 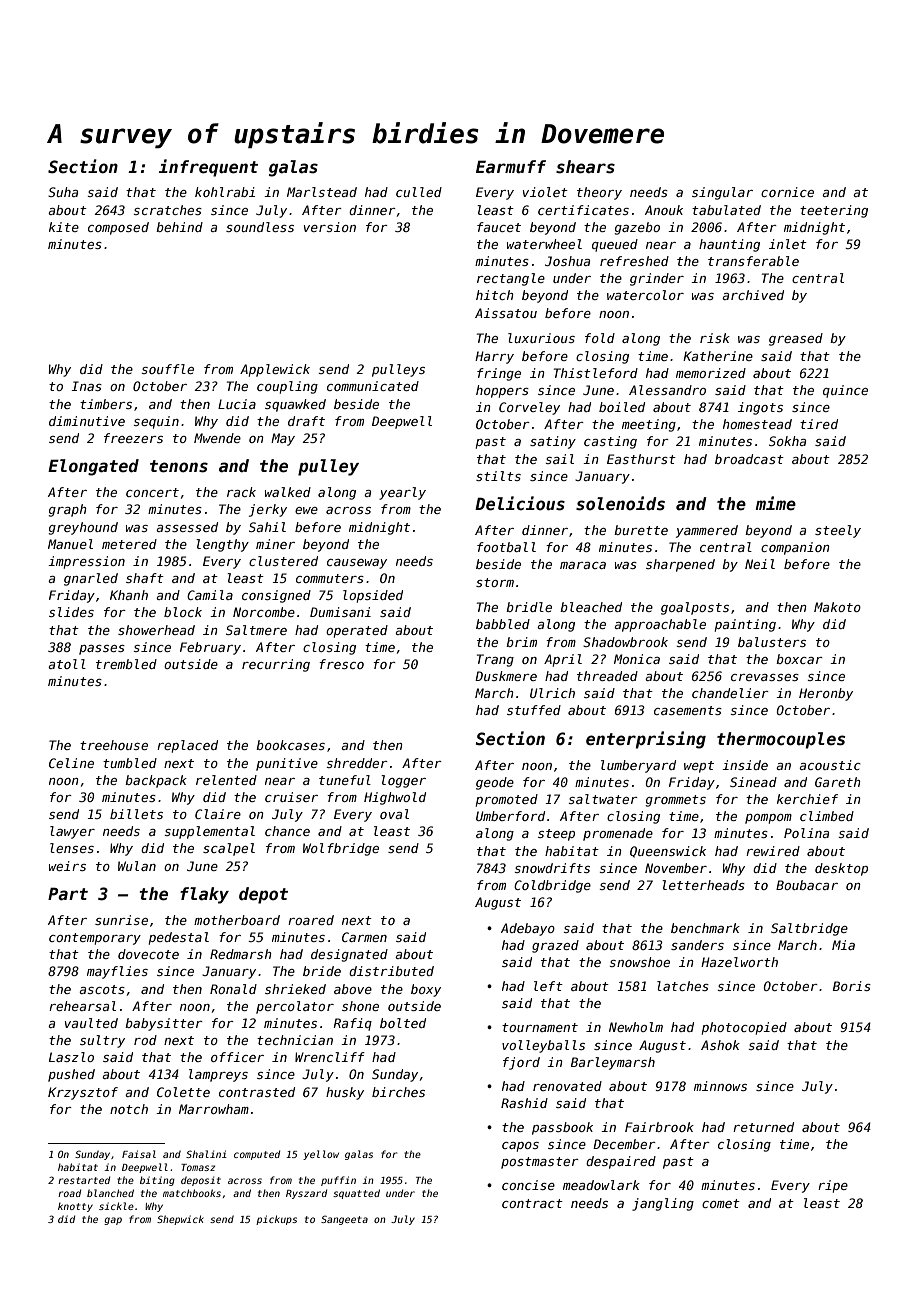 What do you see at coordinates (773, 851) in the document?
I see `rewired` at bounding box center [773, 851].
